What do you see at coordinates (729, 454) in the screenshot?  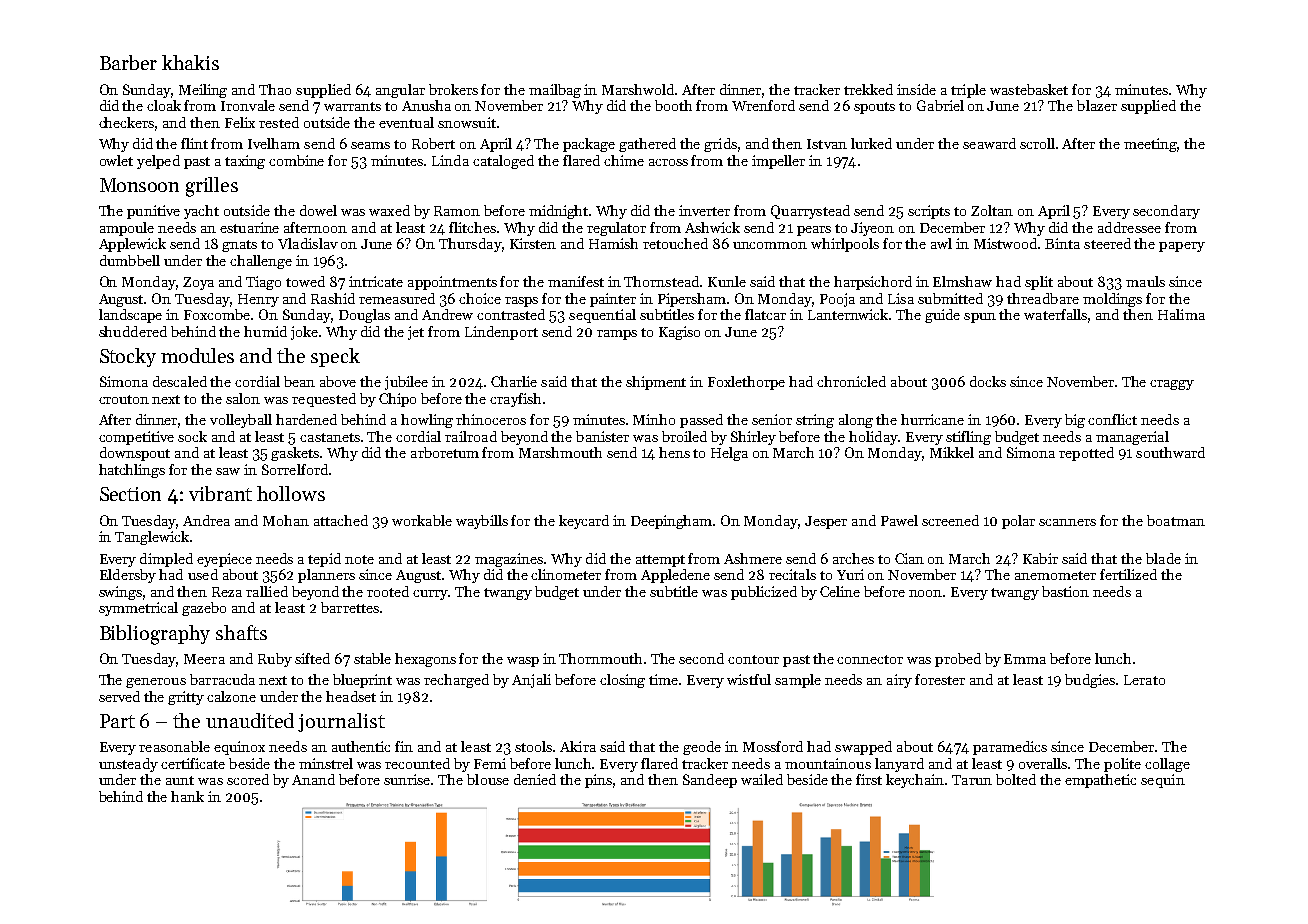 I see `Helga` at bounding box center [729, 454].
